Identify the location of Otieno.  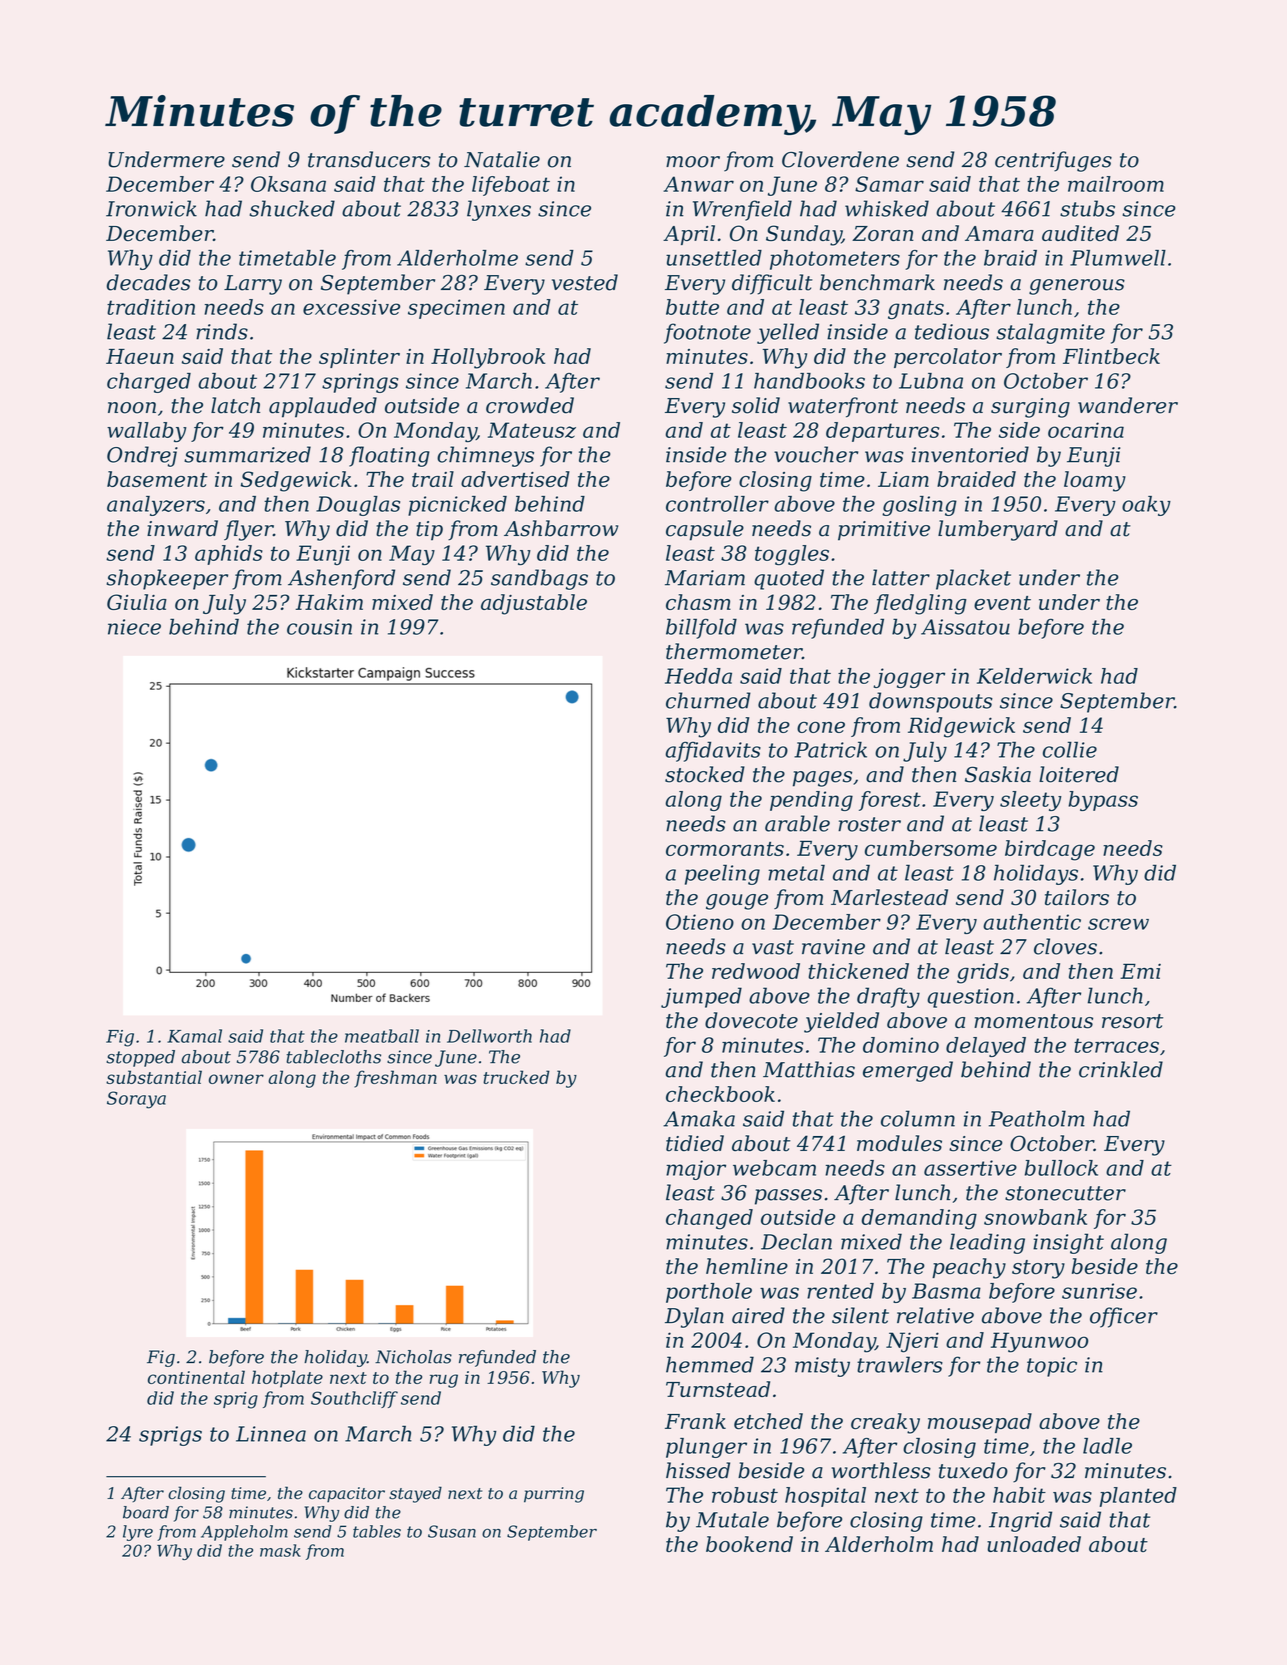
(700, 922).
